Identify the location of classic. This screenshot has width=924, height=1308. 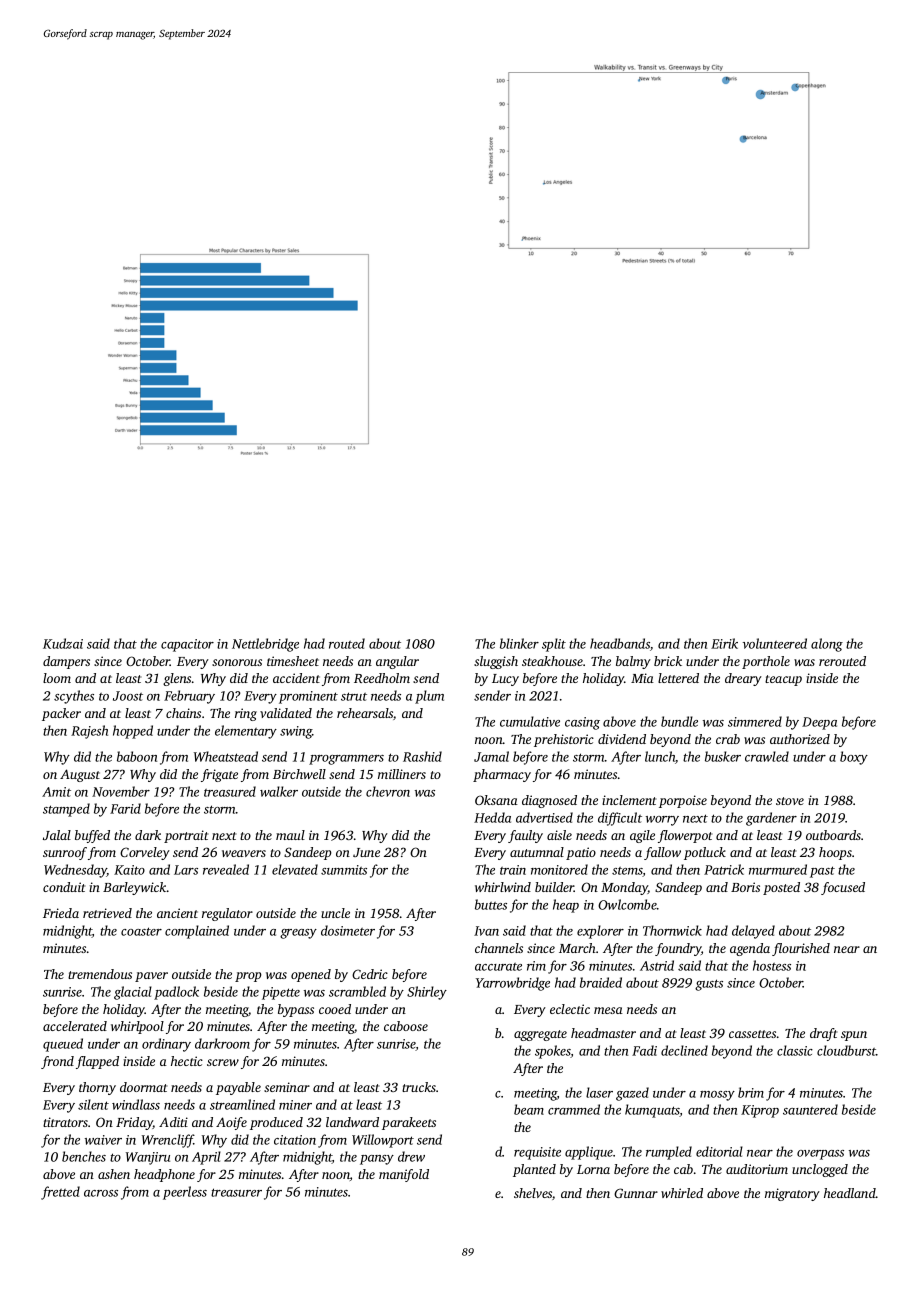
(795, 1050).
